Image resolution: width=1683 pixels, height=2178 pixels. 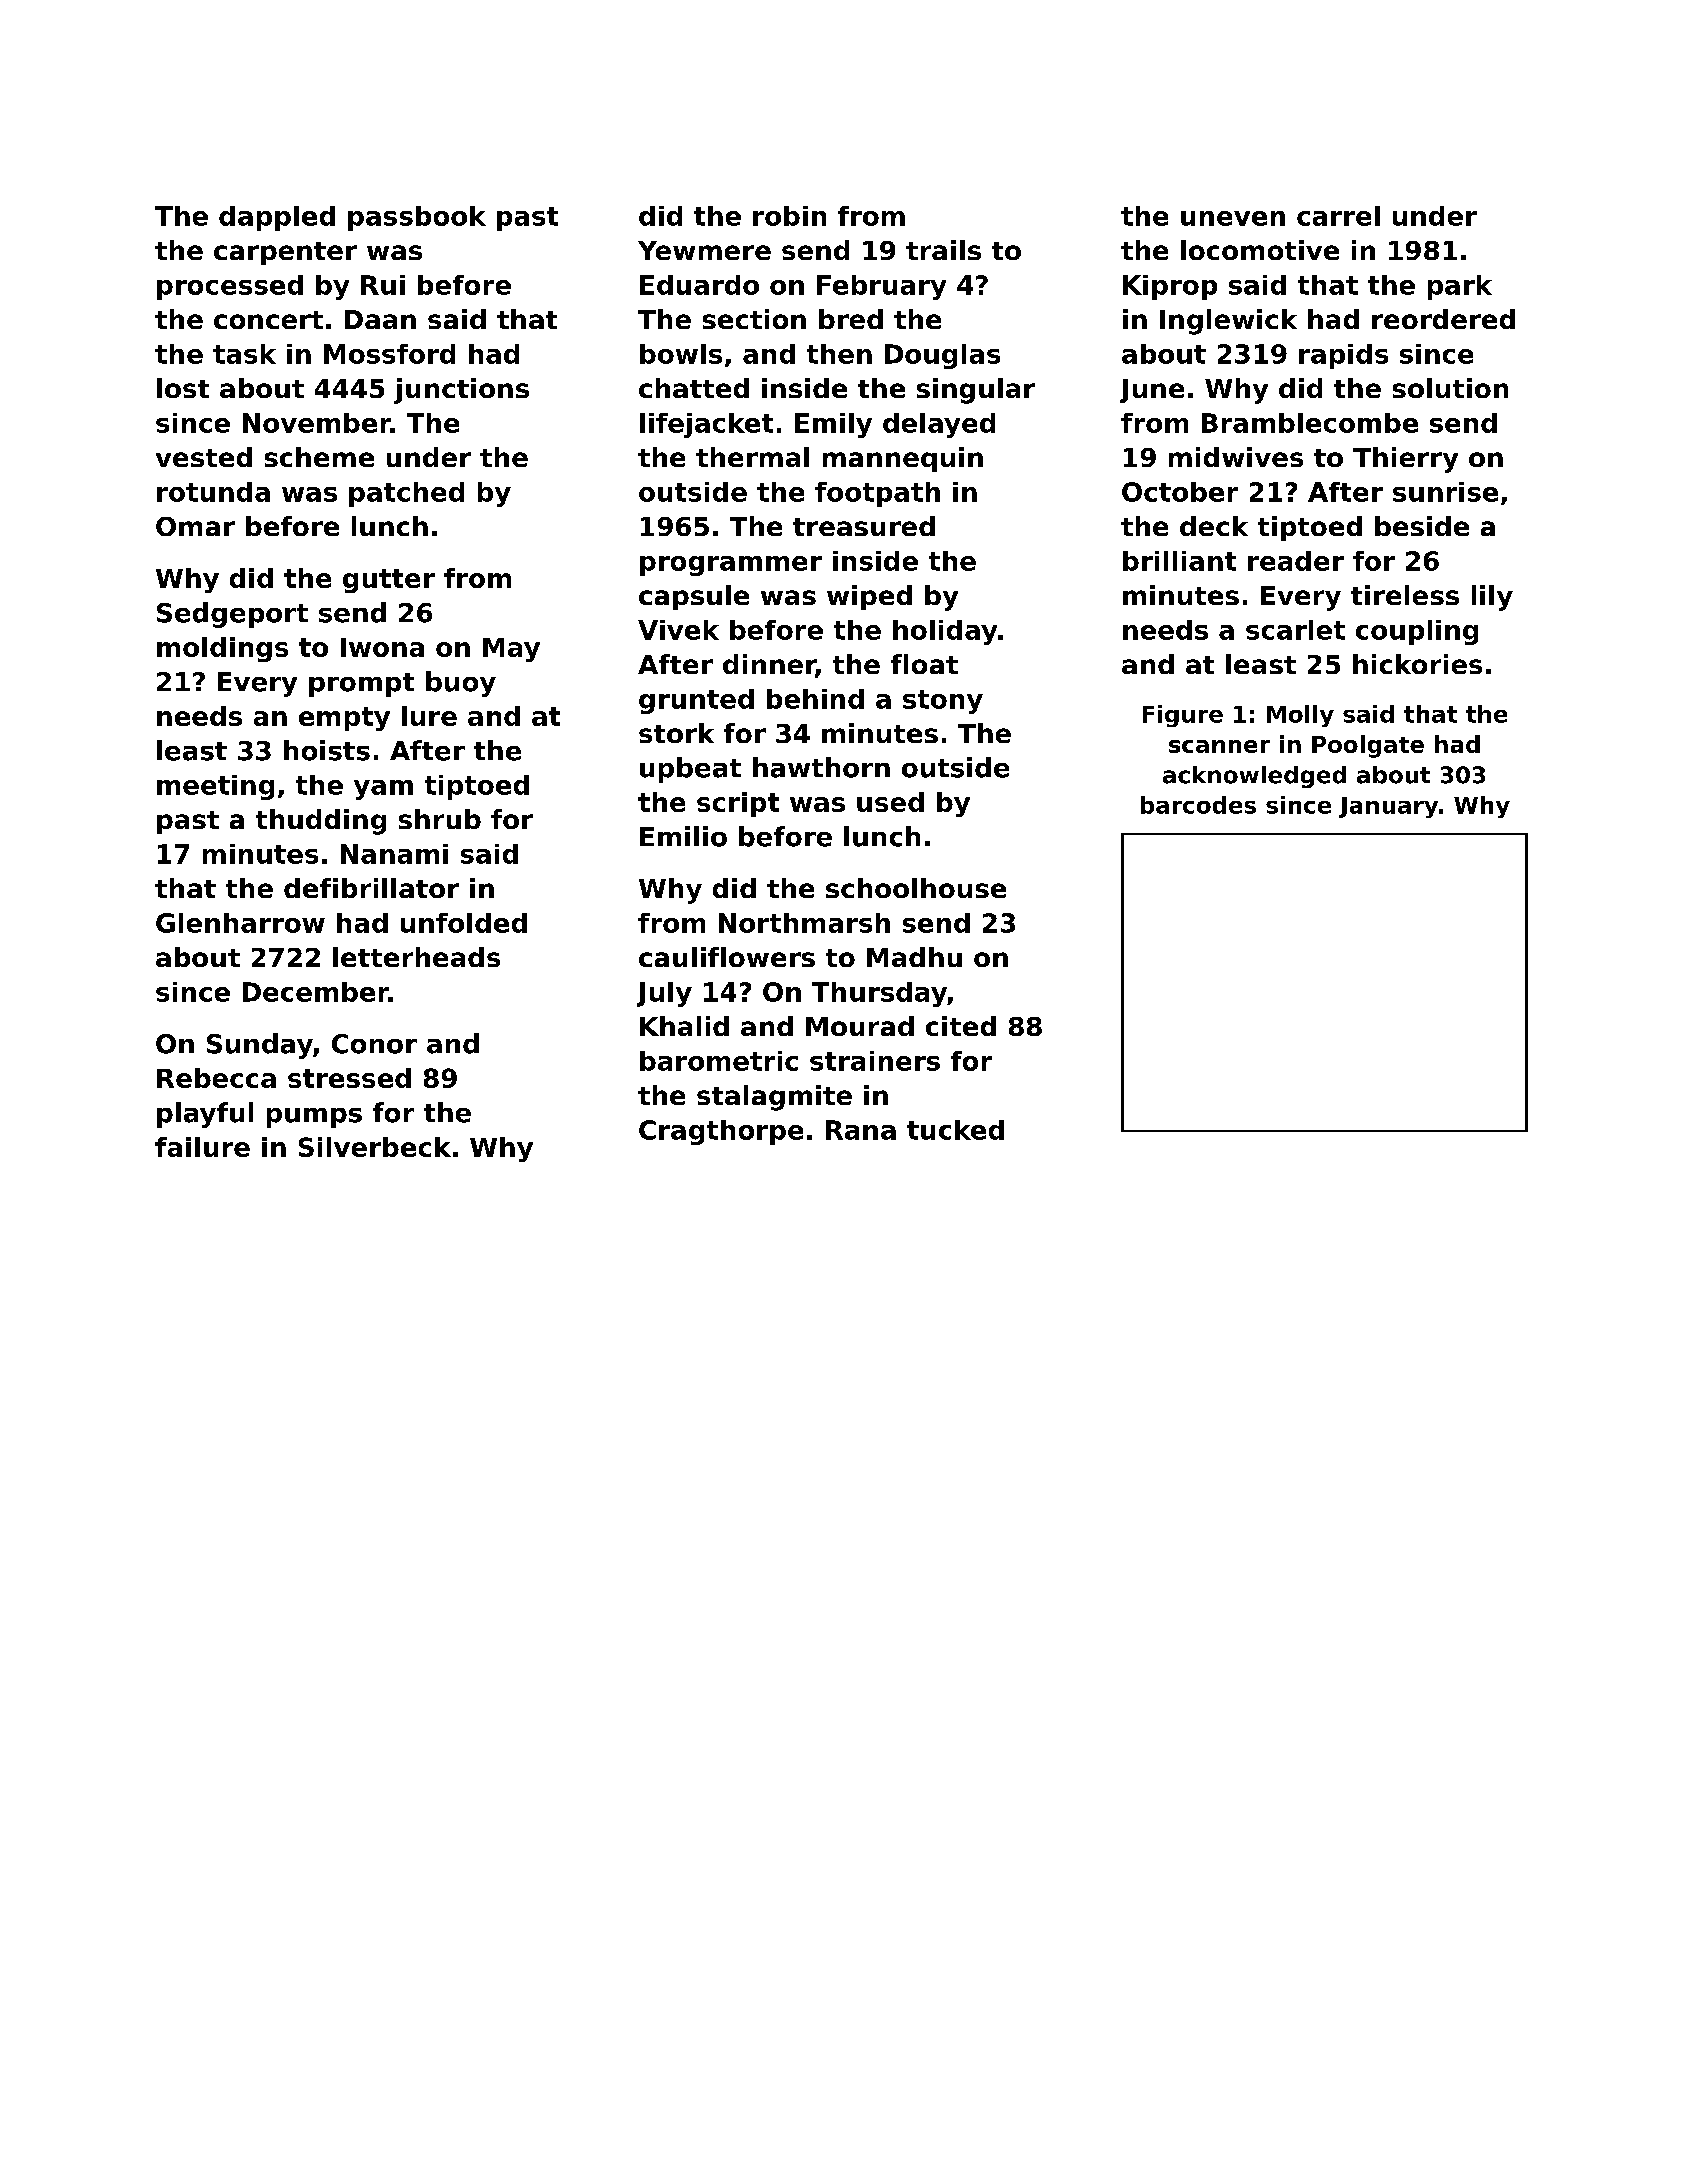 What do you see at coordinates (417, 218) in the document?
I see `passbook` at bounding box center [417, 218].
